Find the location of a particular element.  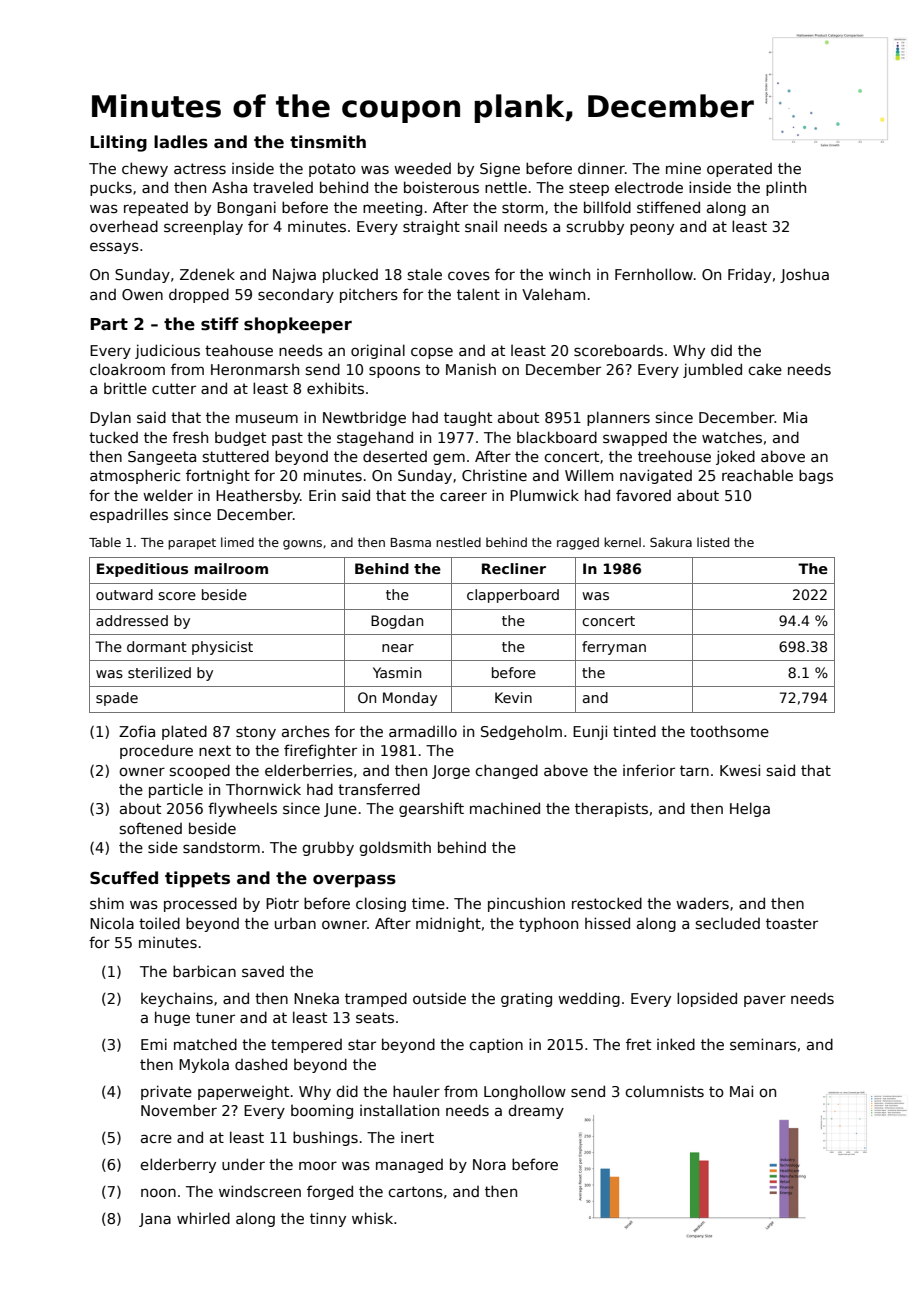

joked is located at coordinates (735, 457).
